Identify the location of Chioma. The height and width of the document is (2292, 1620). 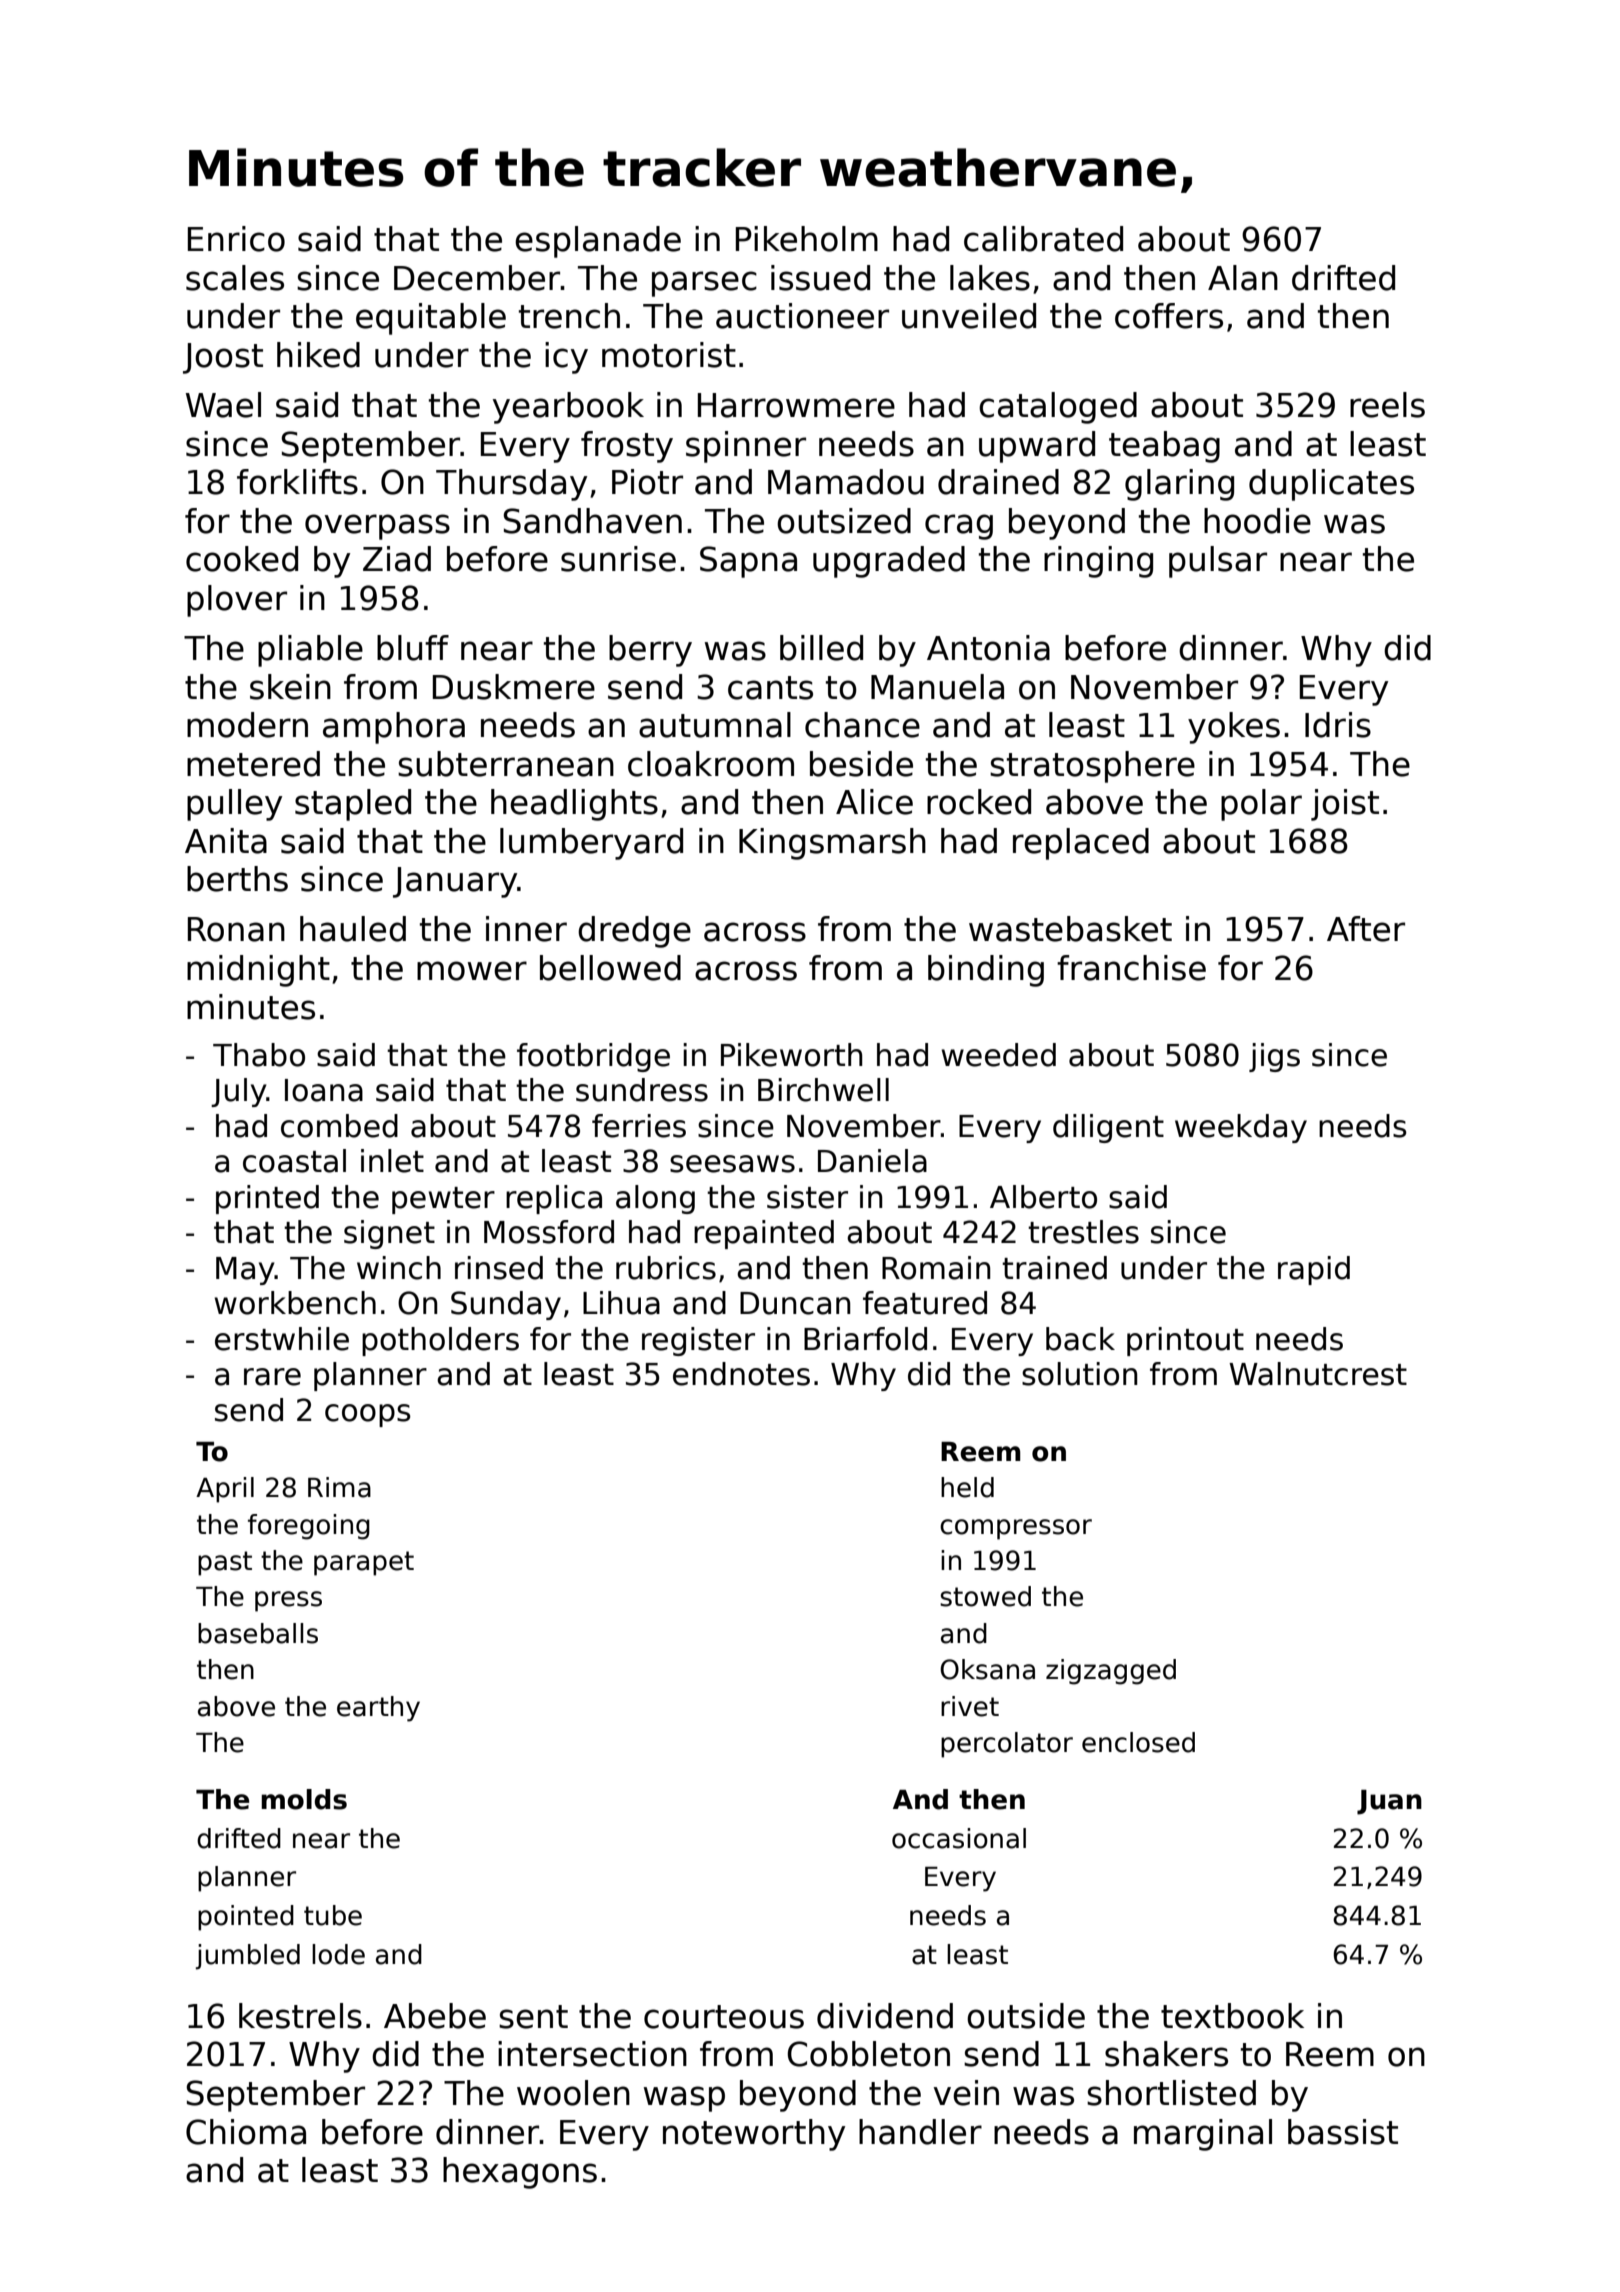
(246, 2132).
